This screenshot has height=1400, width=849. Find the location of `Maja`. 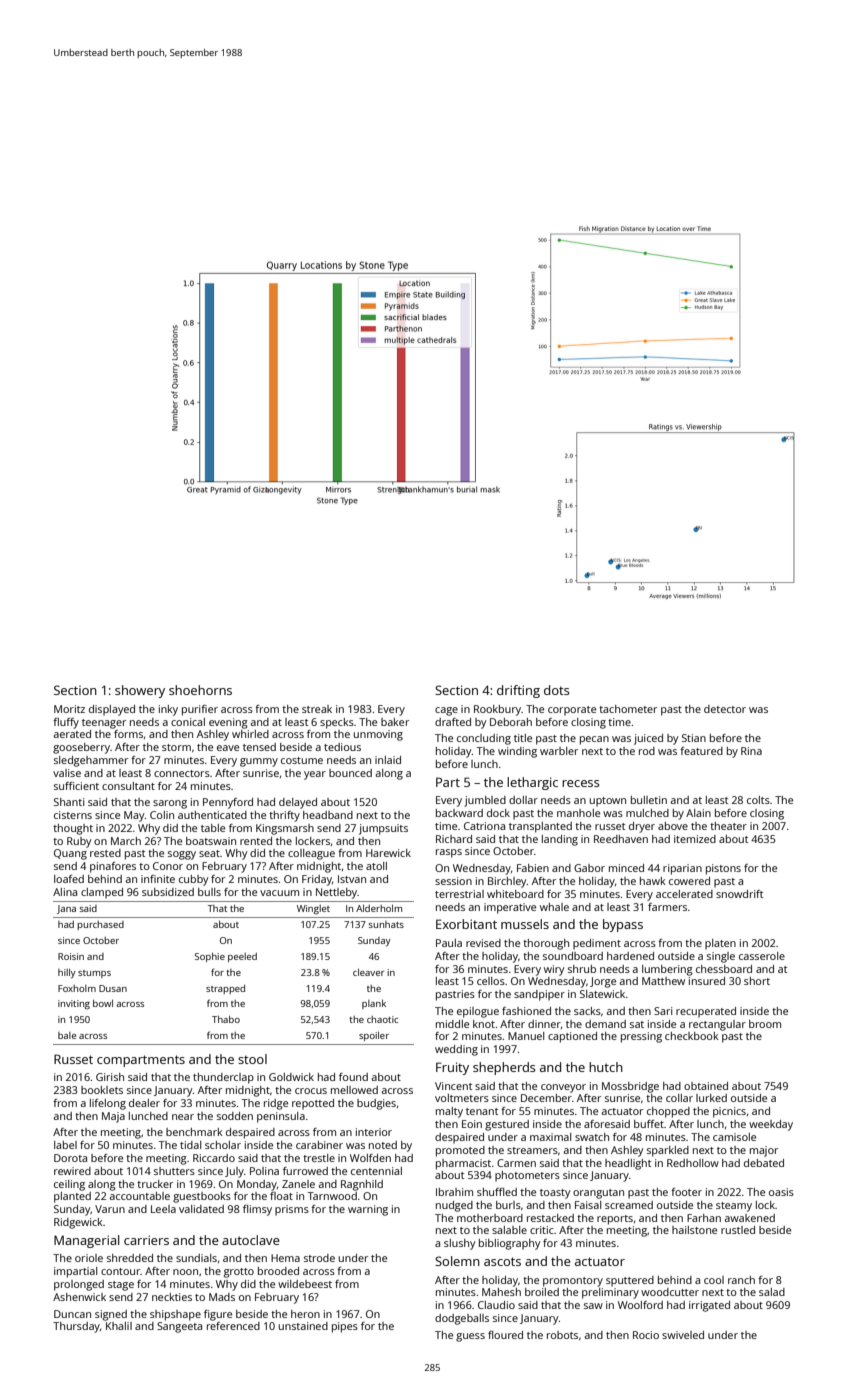

Maja is located at coordinates (113, 1117).
